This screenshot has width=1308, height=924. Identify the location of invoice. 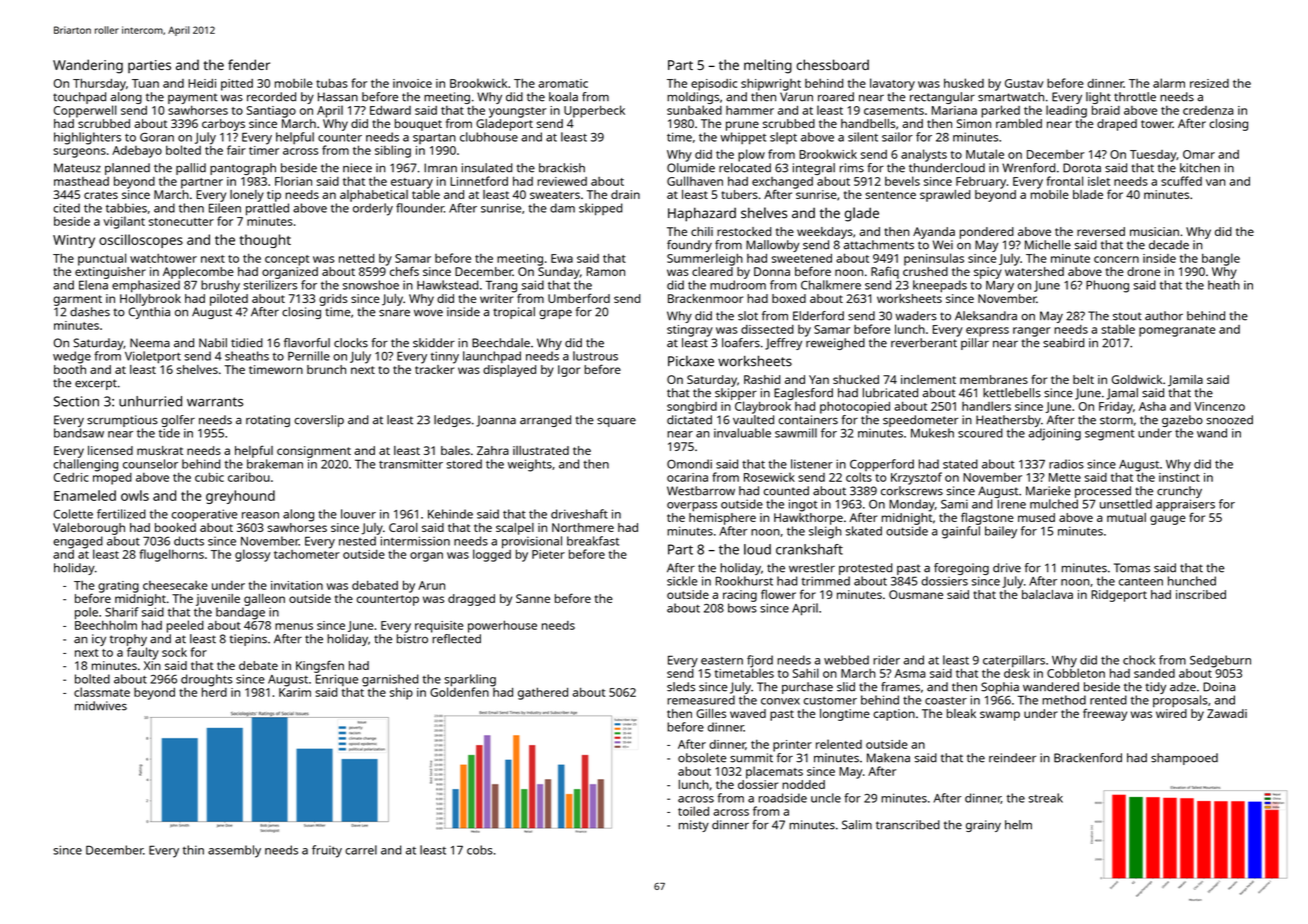
(412, 83).
